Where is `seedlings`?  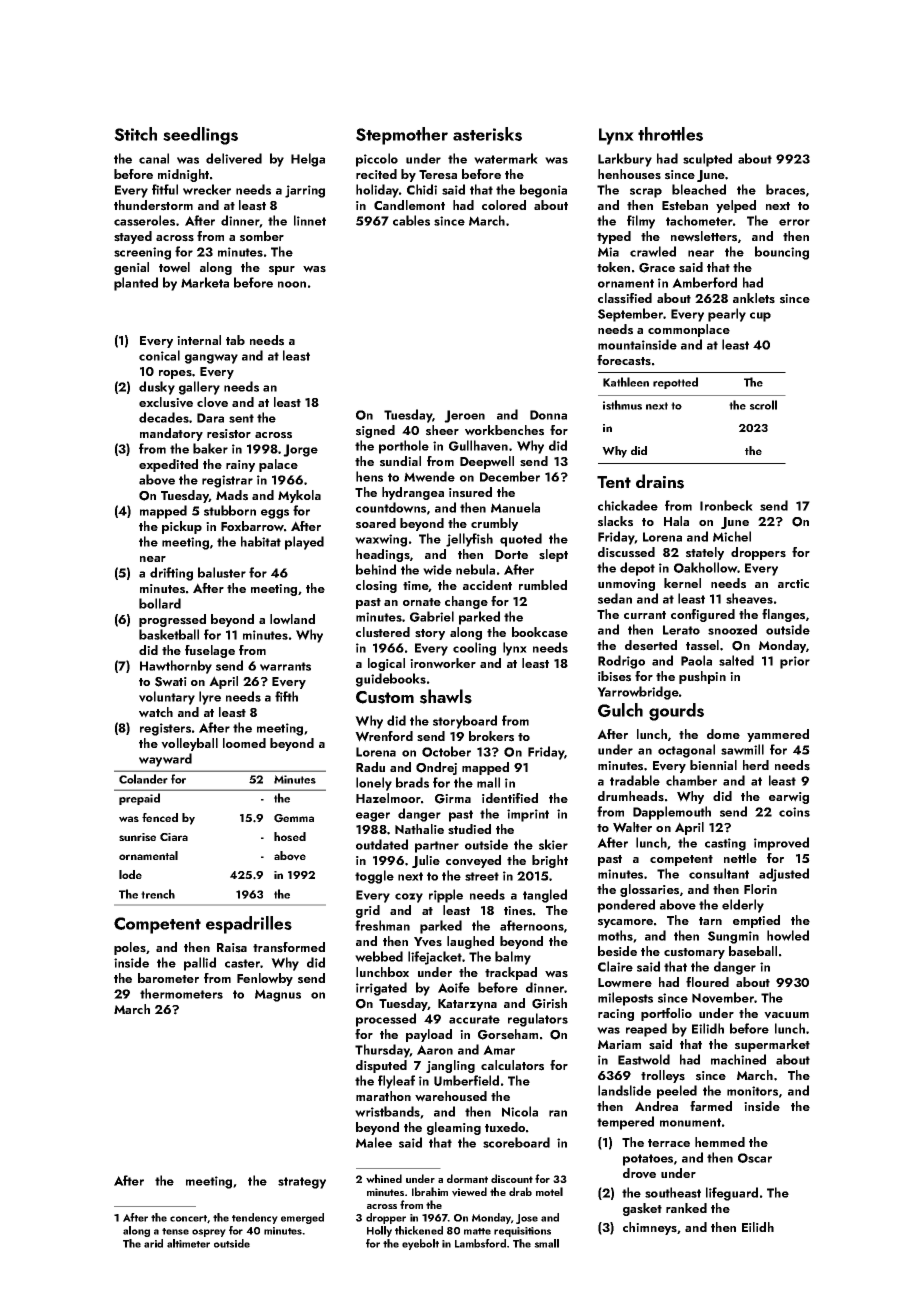
seedlings is located at coordinates (200, 136).
